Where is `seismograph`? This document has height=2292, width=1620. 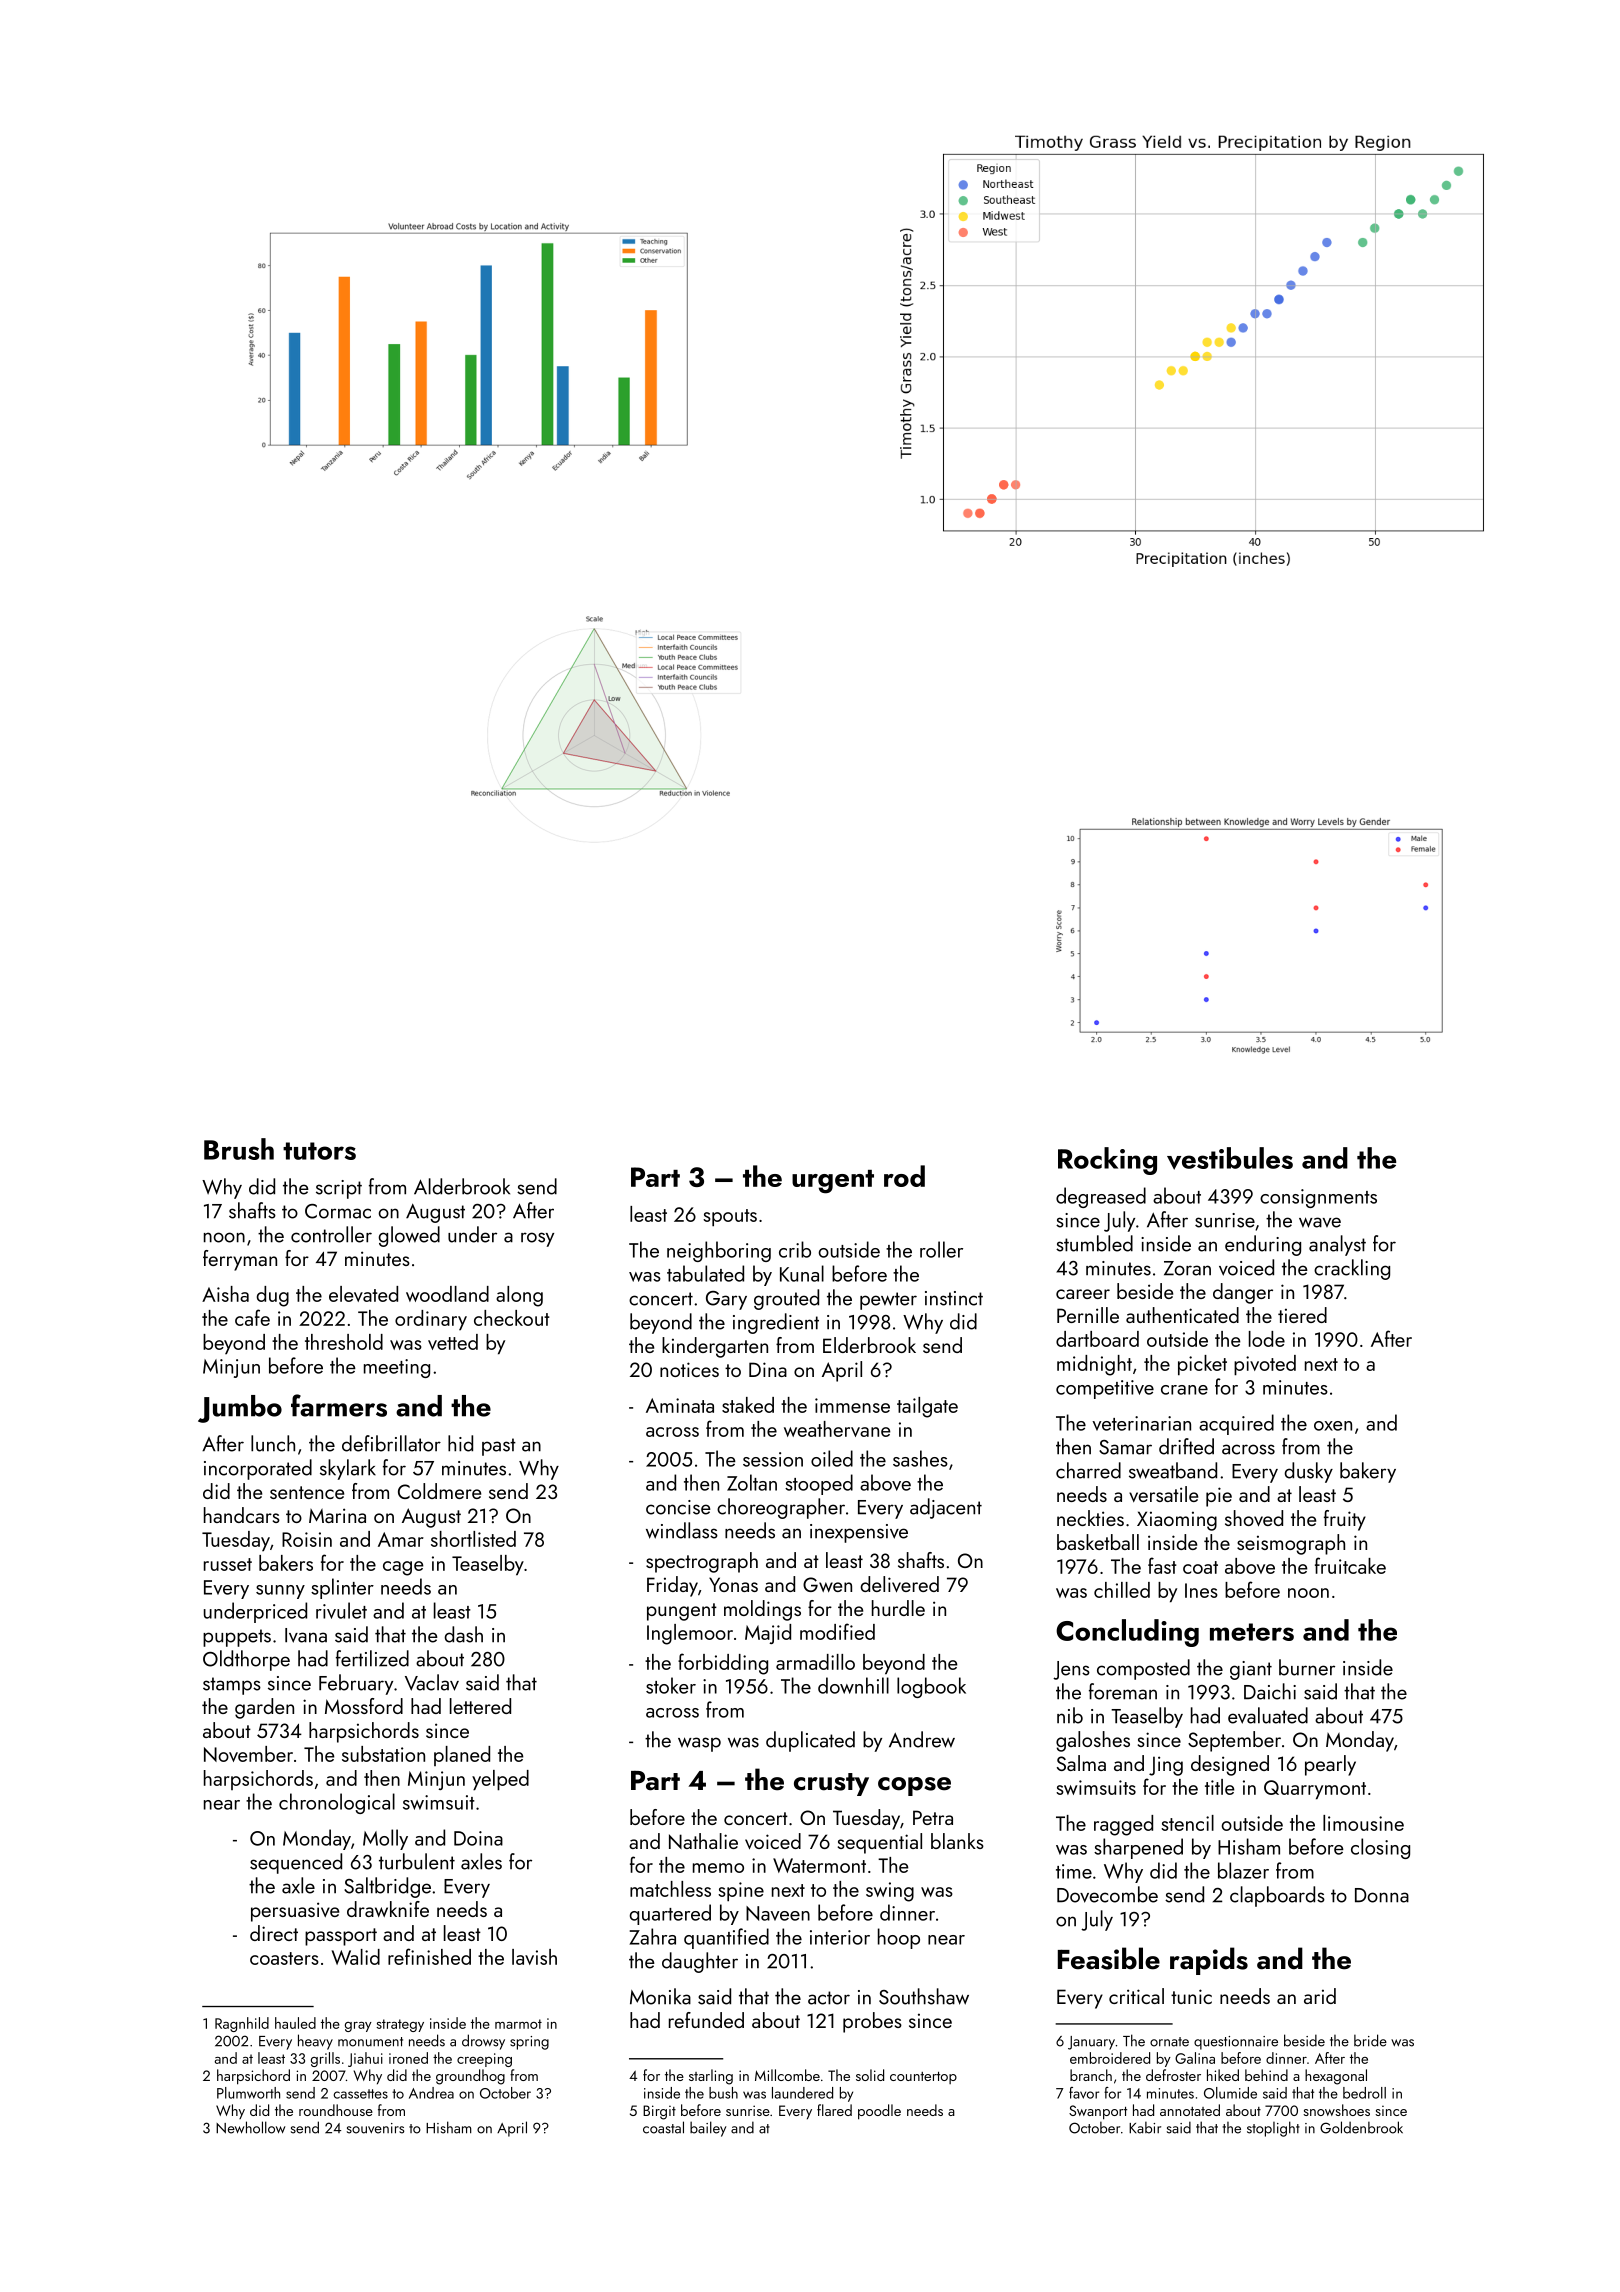 seismograph is located at coordinates (1291, 1544).
